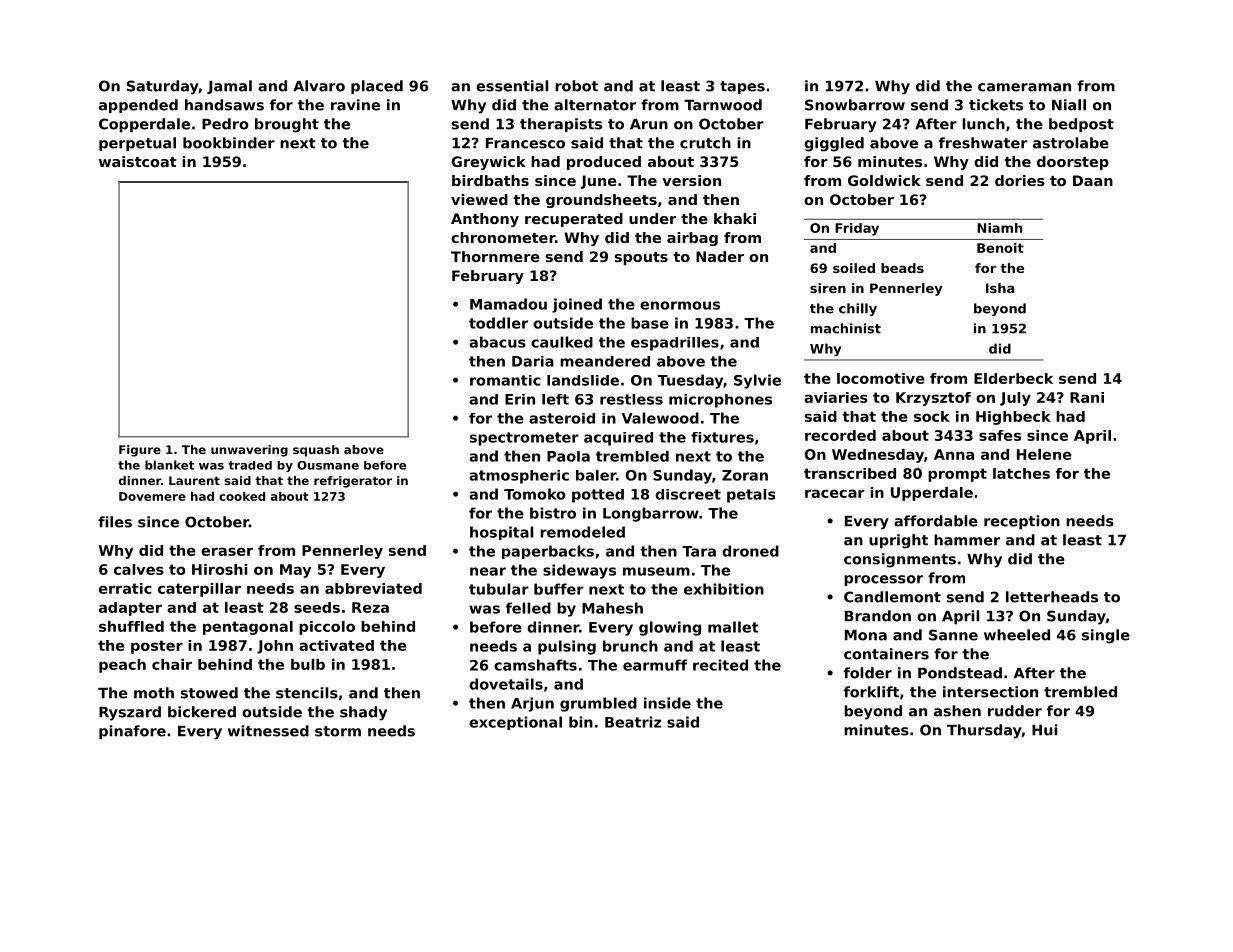 The height and width of the page is (952, 1233). What do you see at coordinates (355, 105) in the page?
I see `ravine` at bounding box center [355, 105].
